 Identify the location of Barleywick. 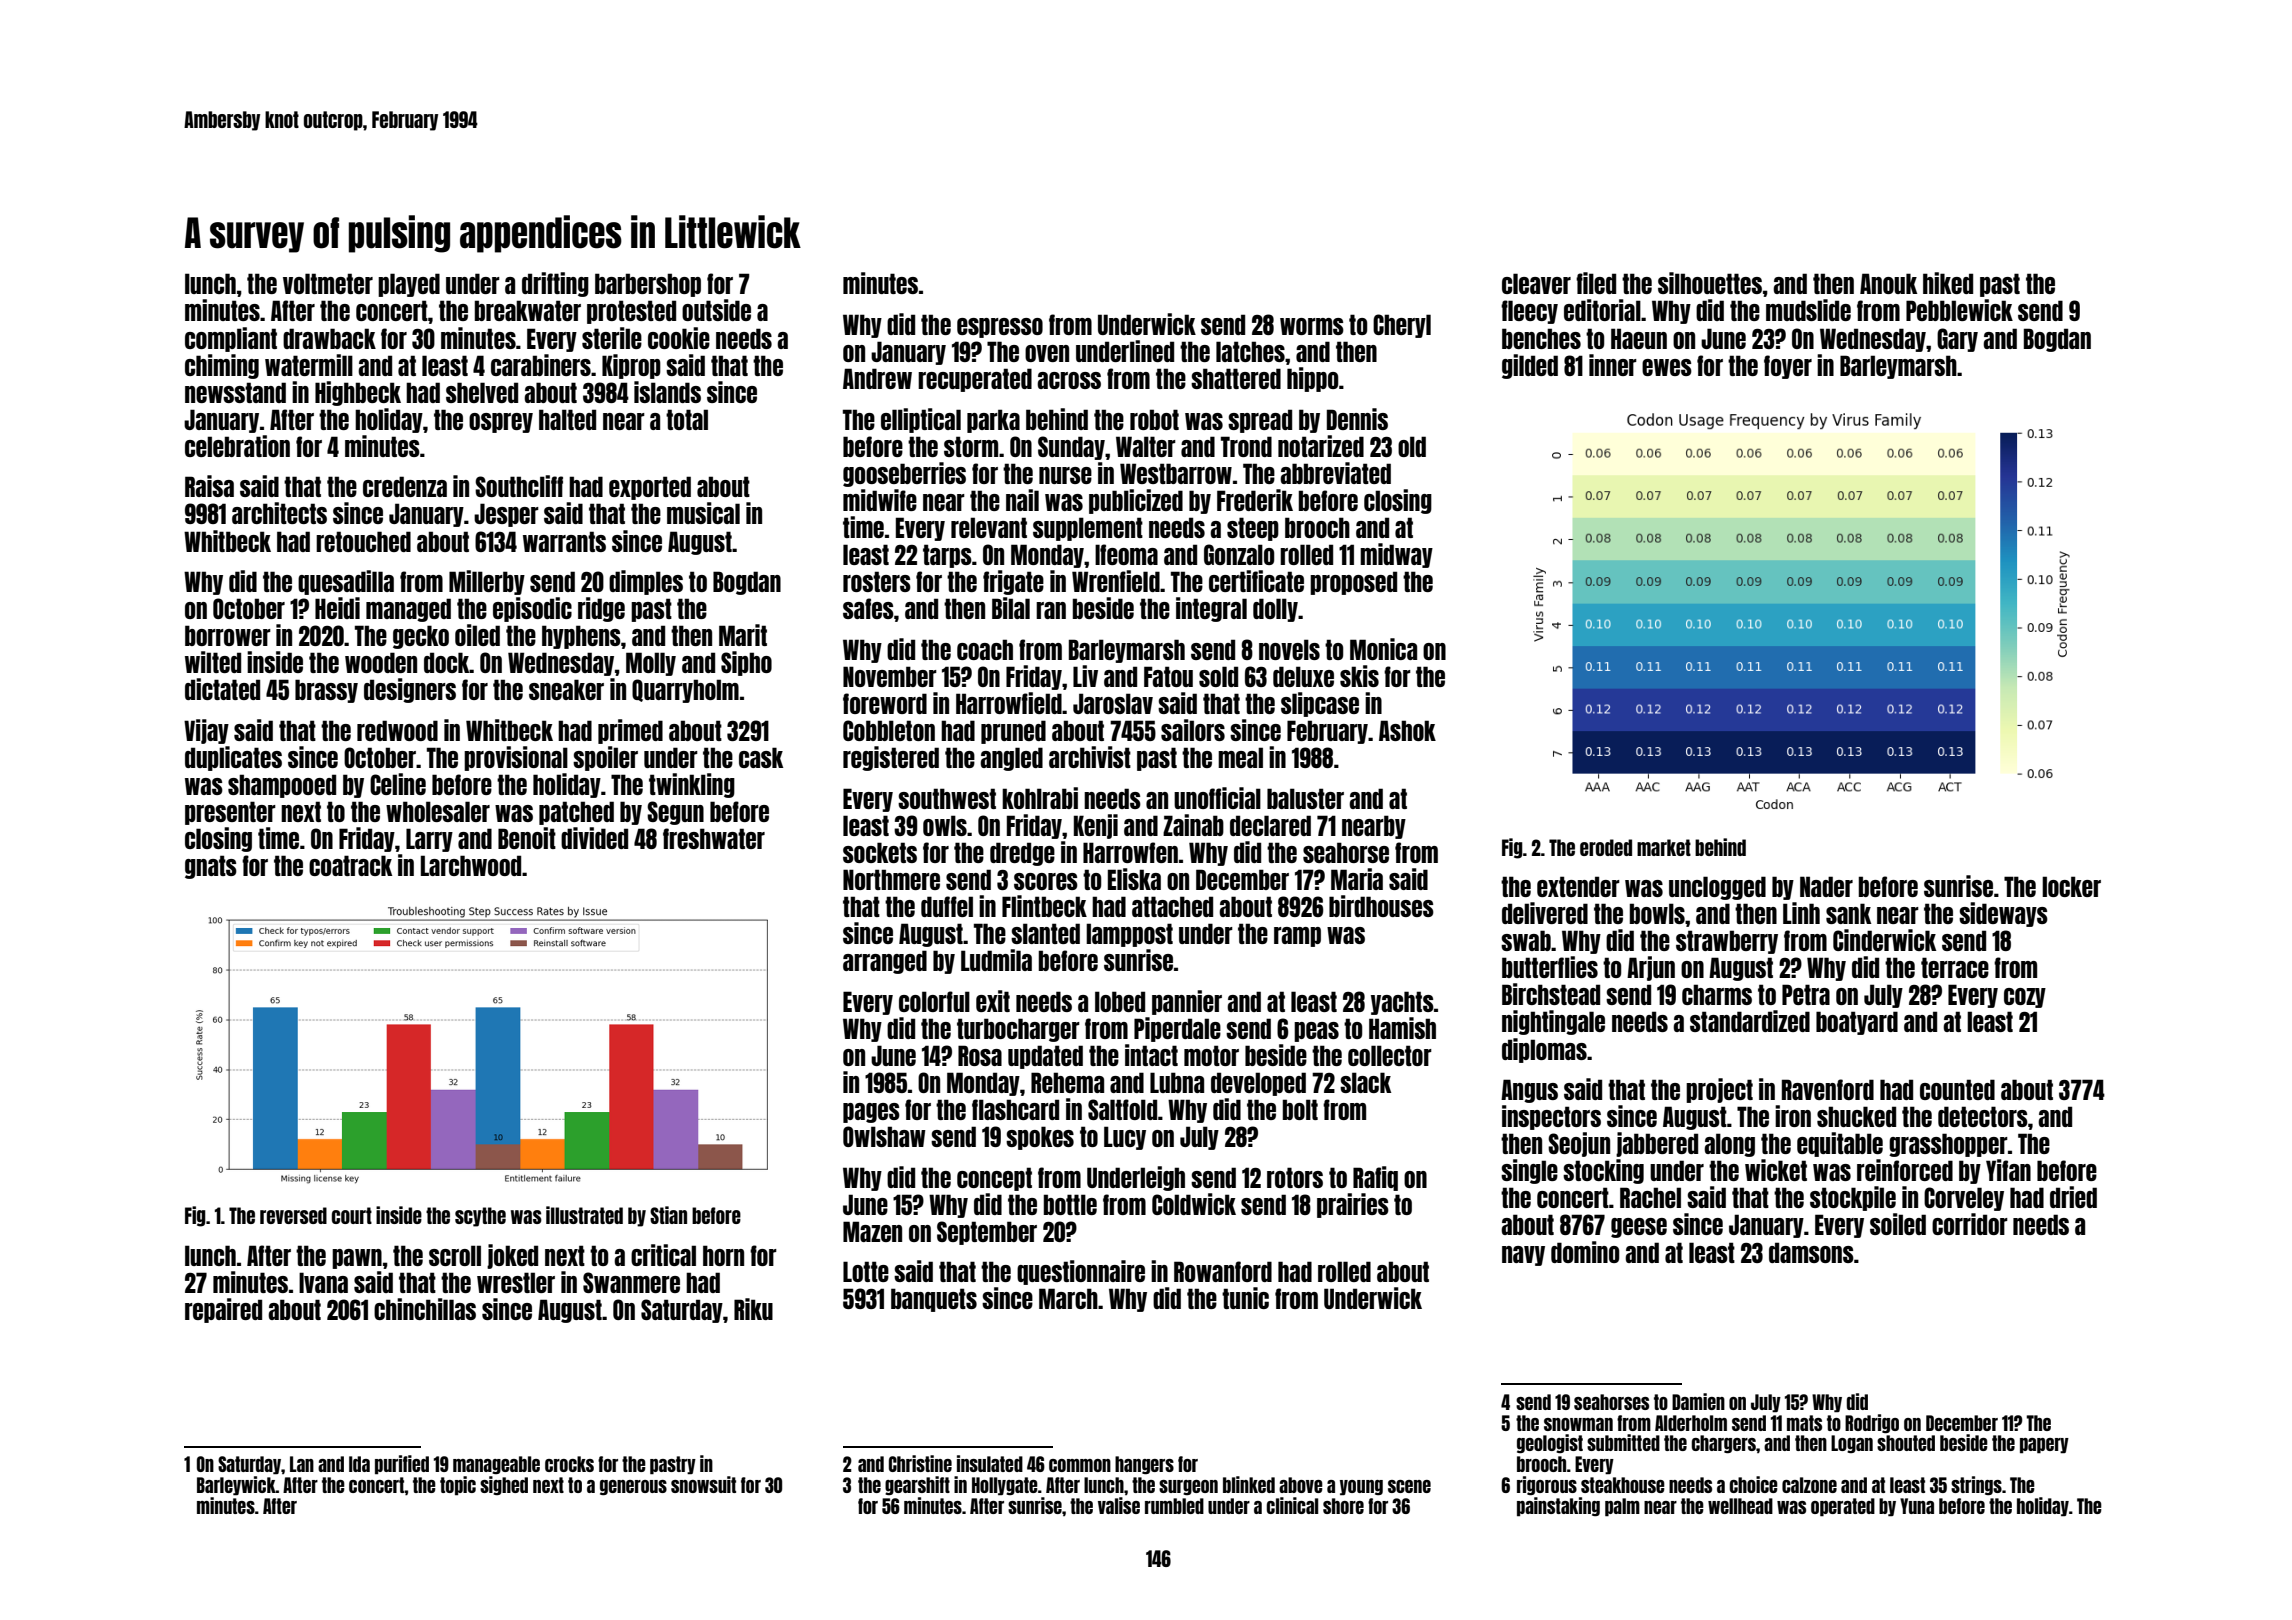
(236, 1486).
